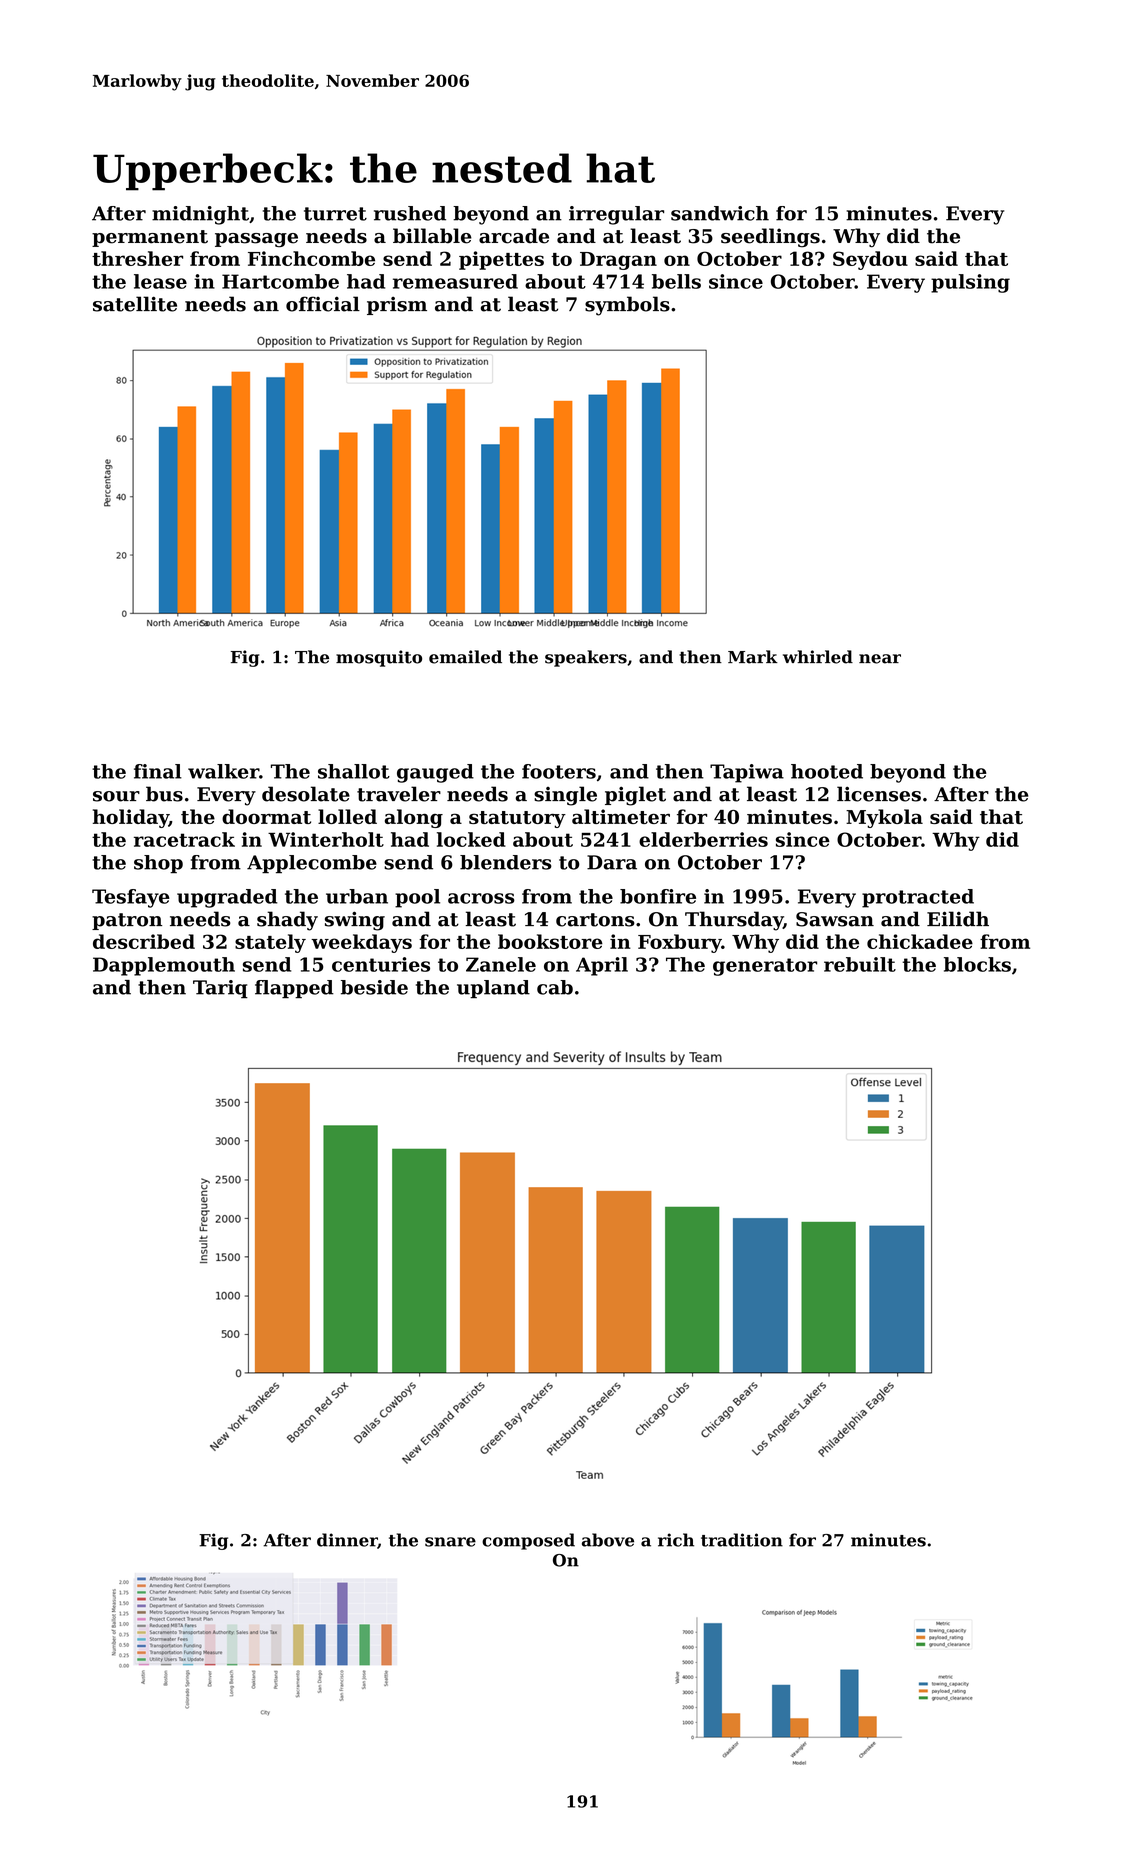 This document has height=1862, width=1131. Describe the element at coordinates (884, 818) in the document. I see `Mykola` at that location.
